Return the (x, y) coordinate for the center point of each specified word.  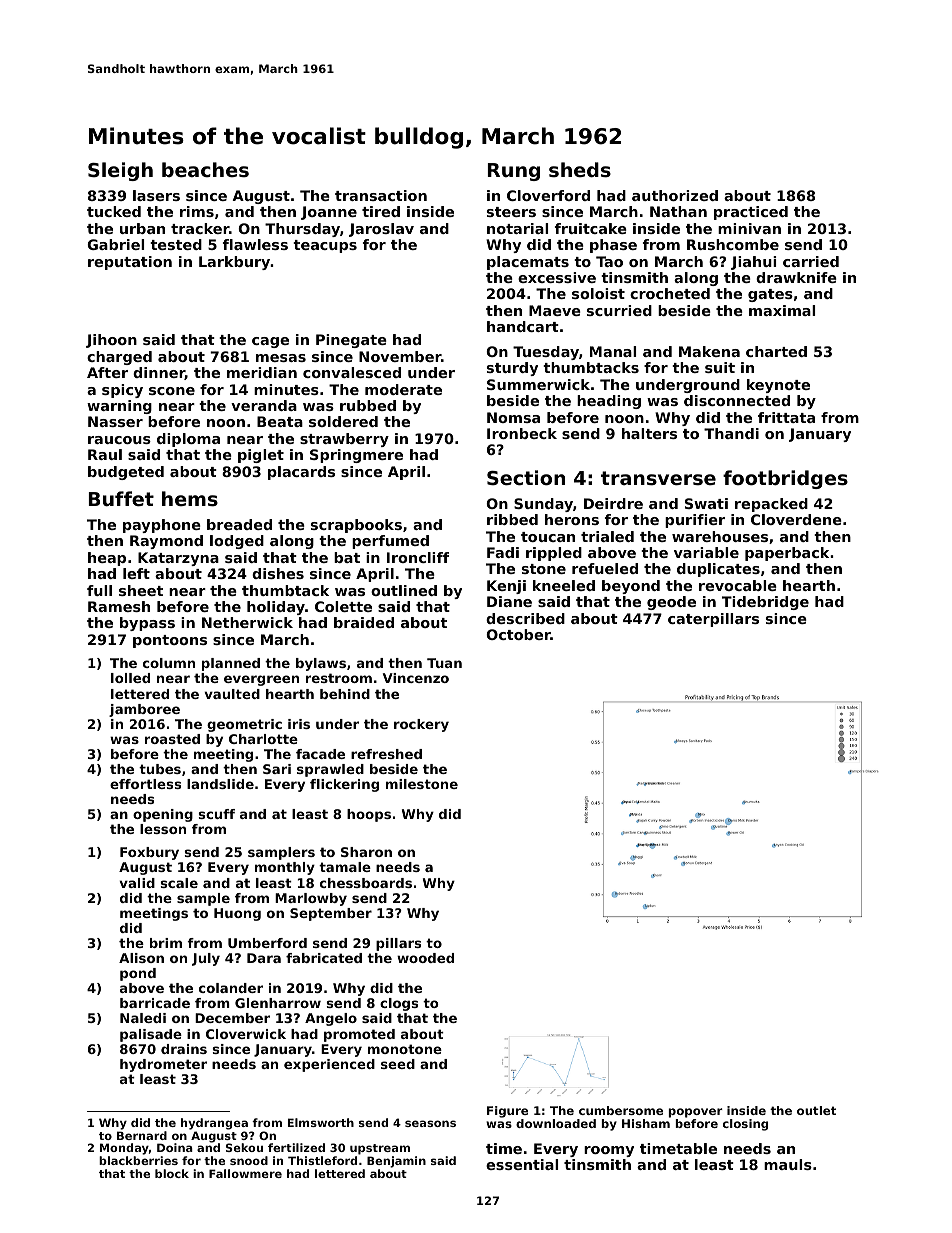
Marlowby (311, 899)
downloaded (556, 1123)
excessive (557, 277)
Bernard (142, 1135)
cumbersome (621, 1110)
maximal (782, 310)
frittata (786, 417)
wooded (425, 958)
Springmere (356, 456)
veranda (264, 405)
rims (197, 211)
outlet (816, 1110)
